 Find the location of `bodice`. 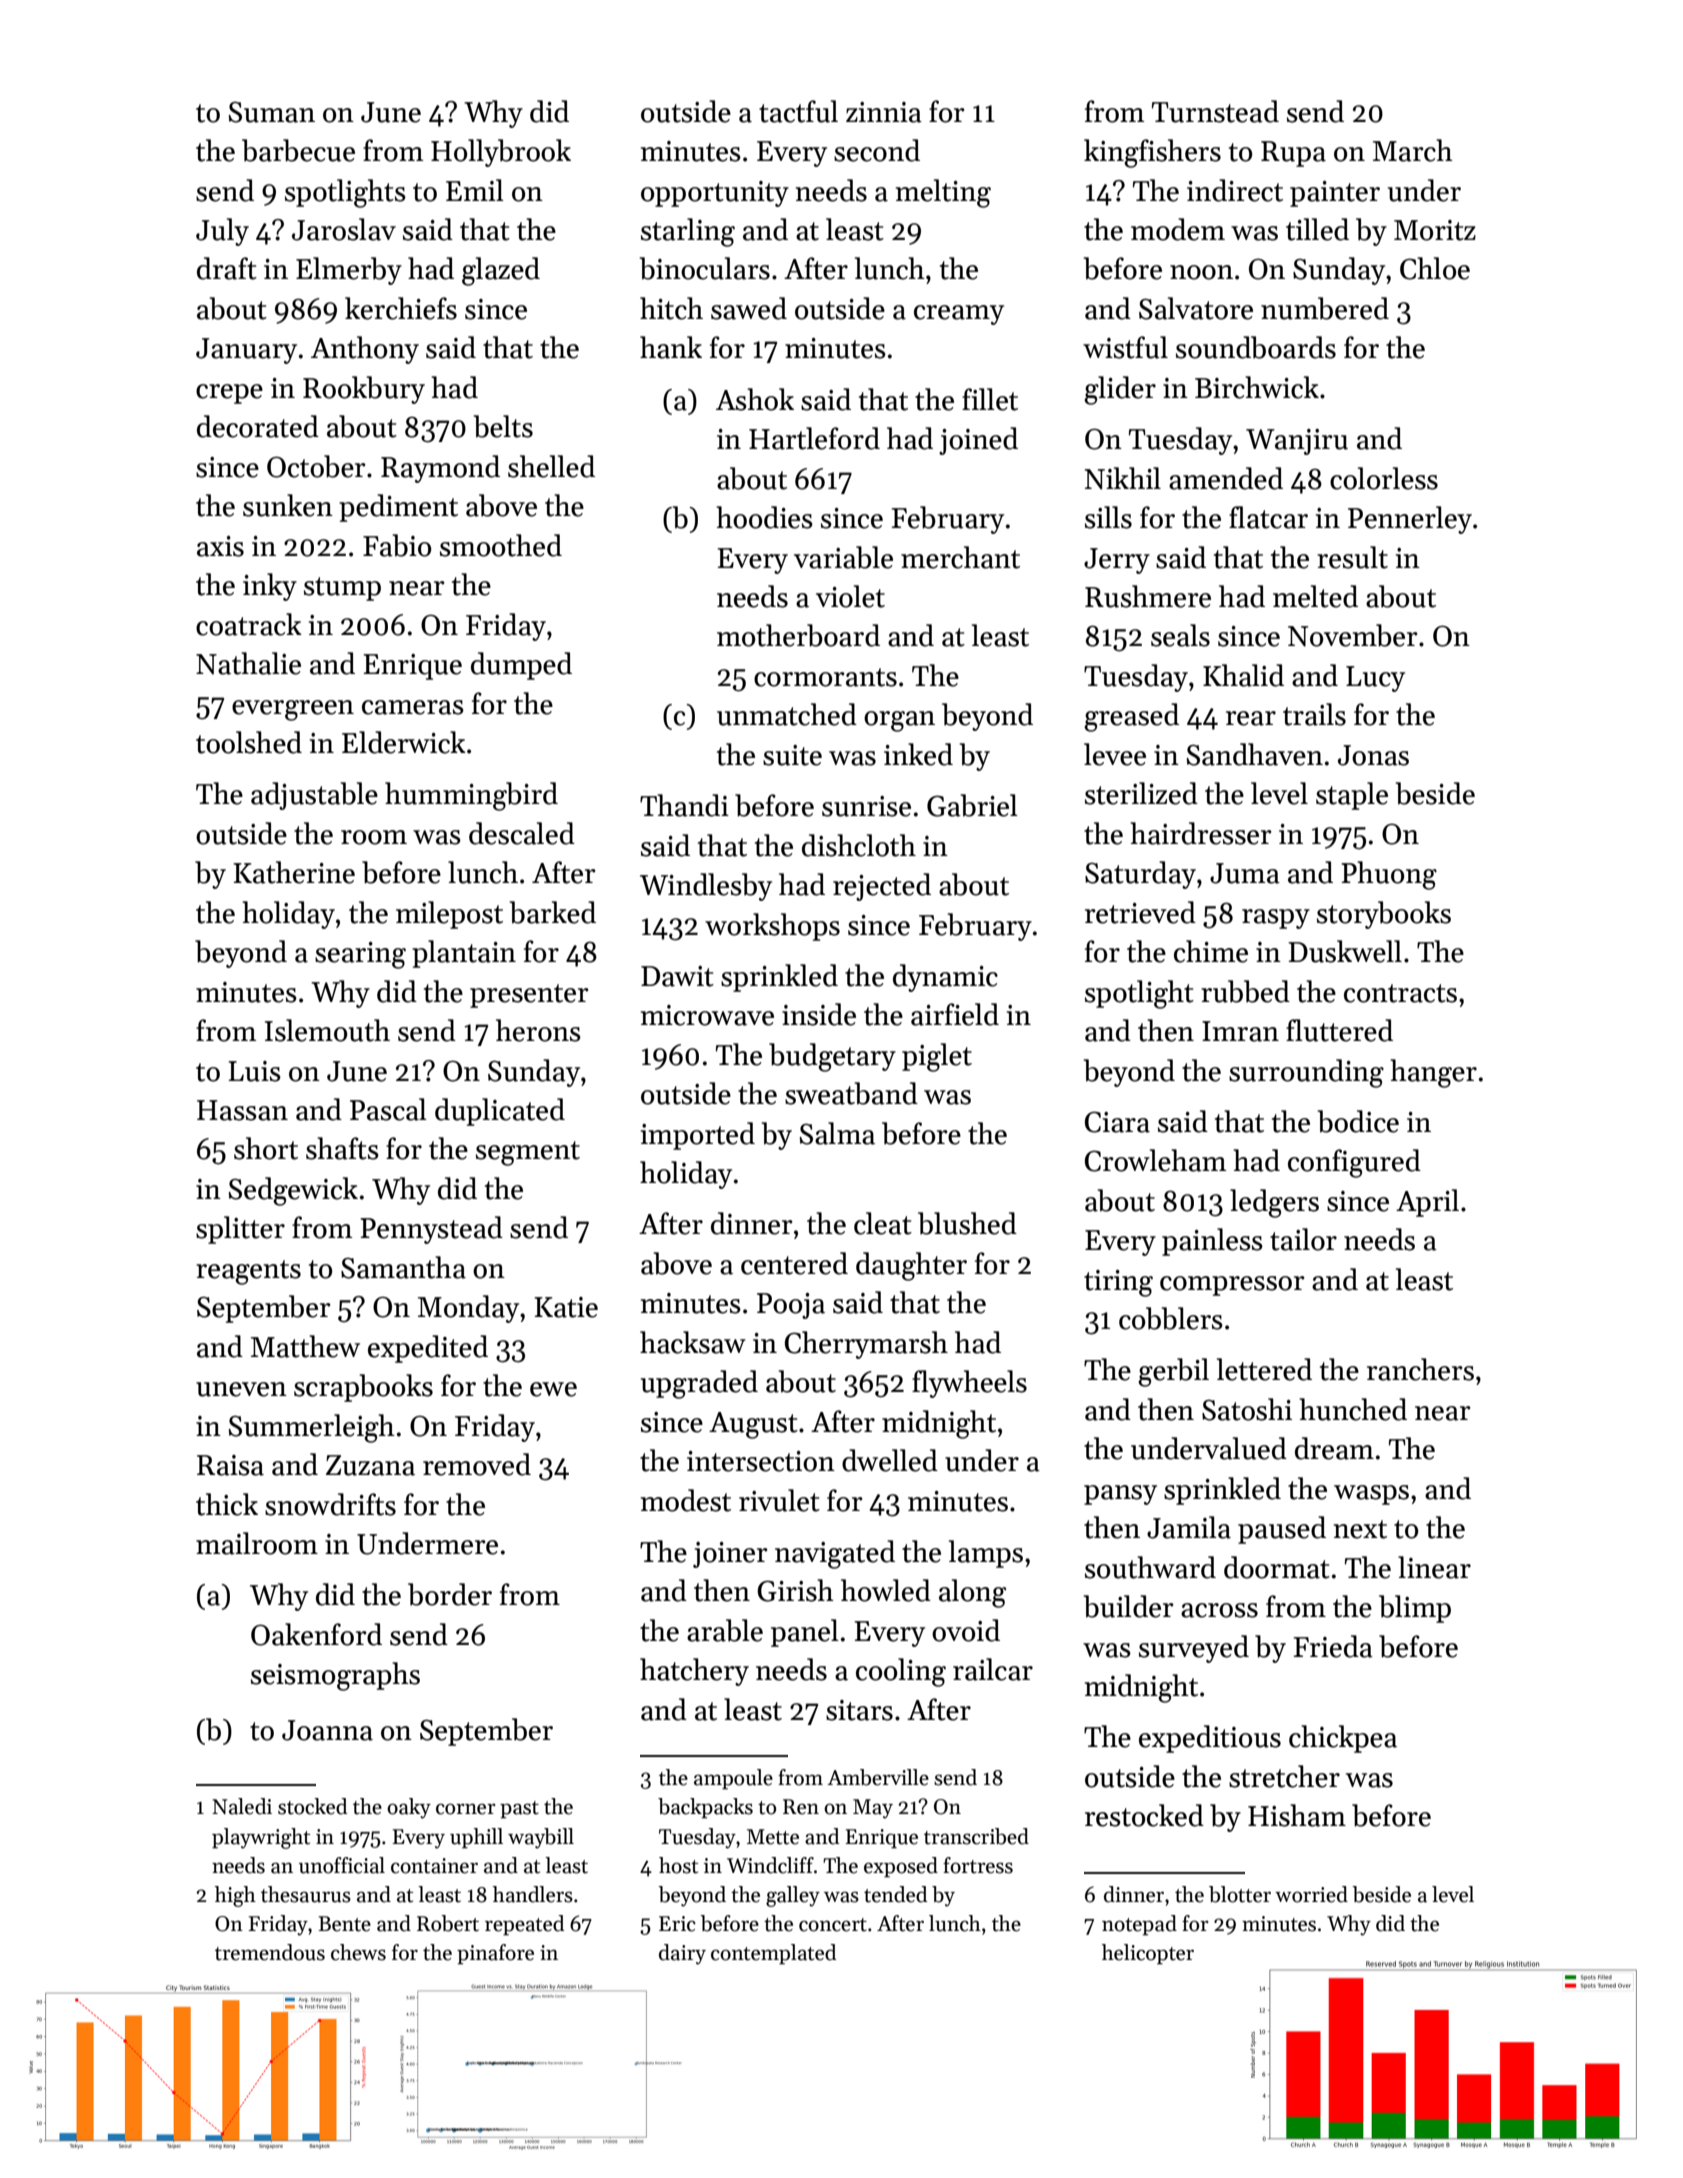

bodice is located at coordinates (1358, 1121).
